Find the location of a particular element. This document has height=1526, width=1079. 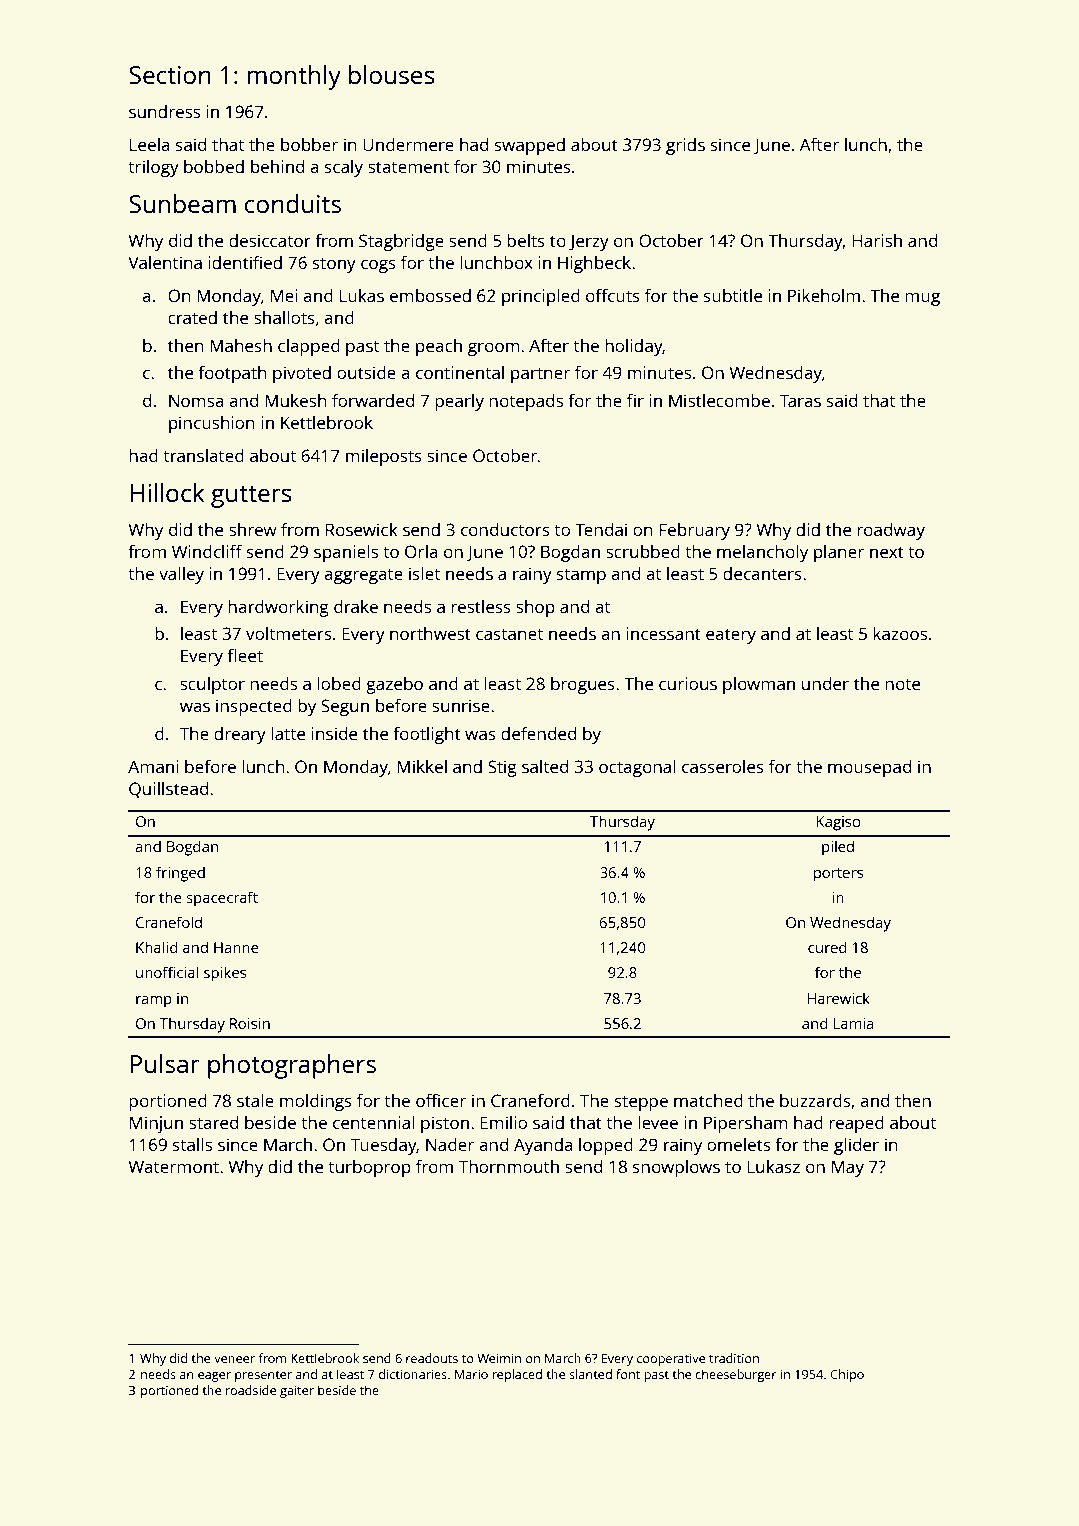

drake is located at coordinates (356, 606).
